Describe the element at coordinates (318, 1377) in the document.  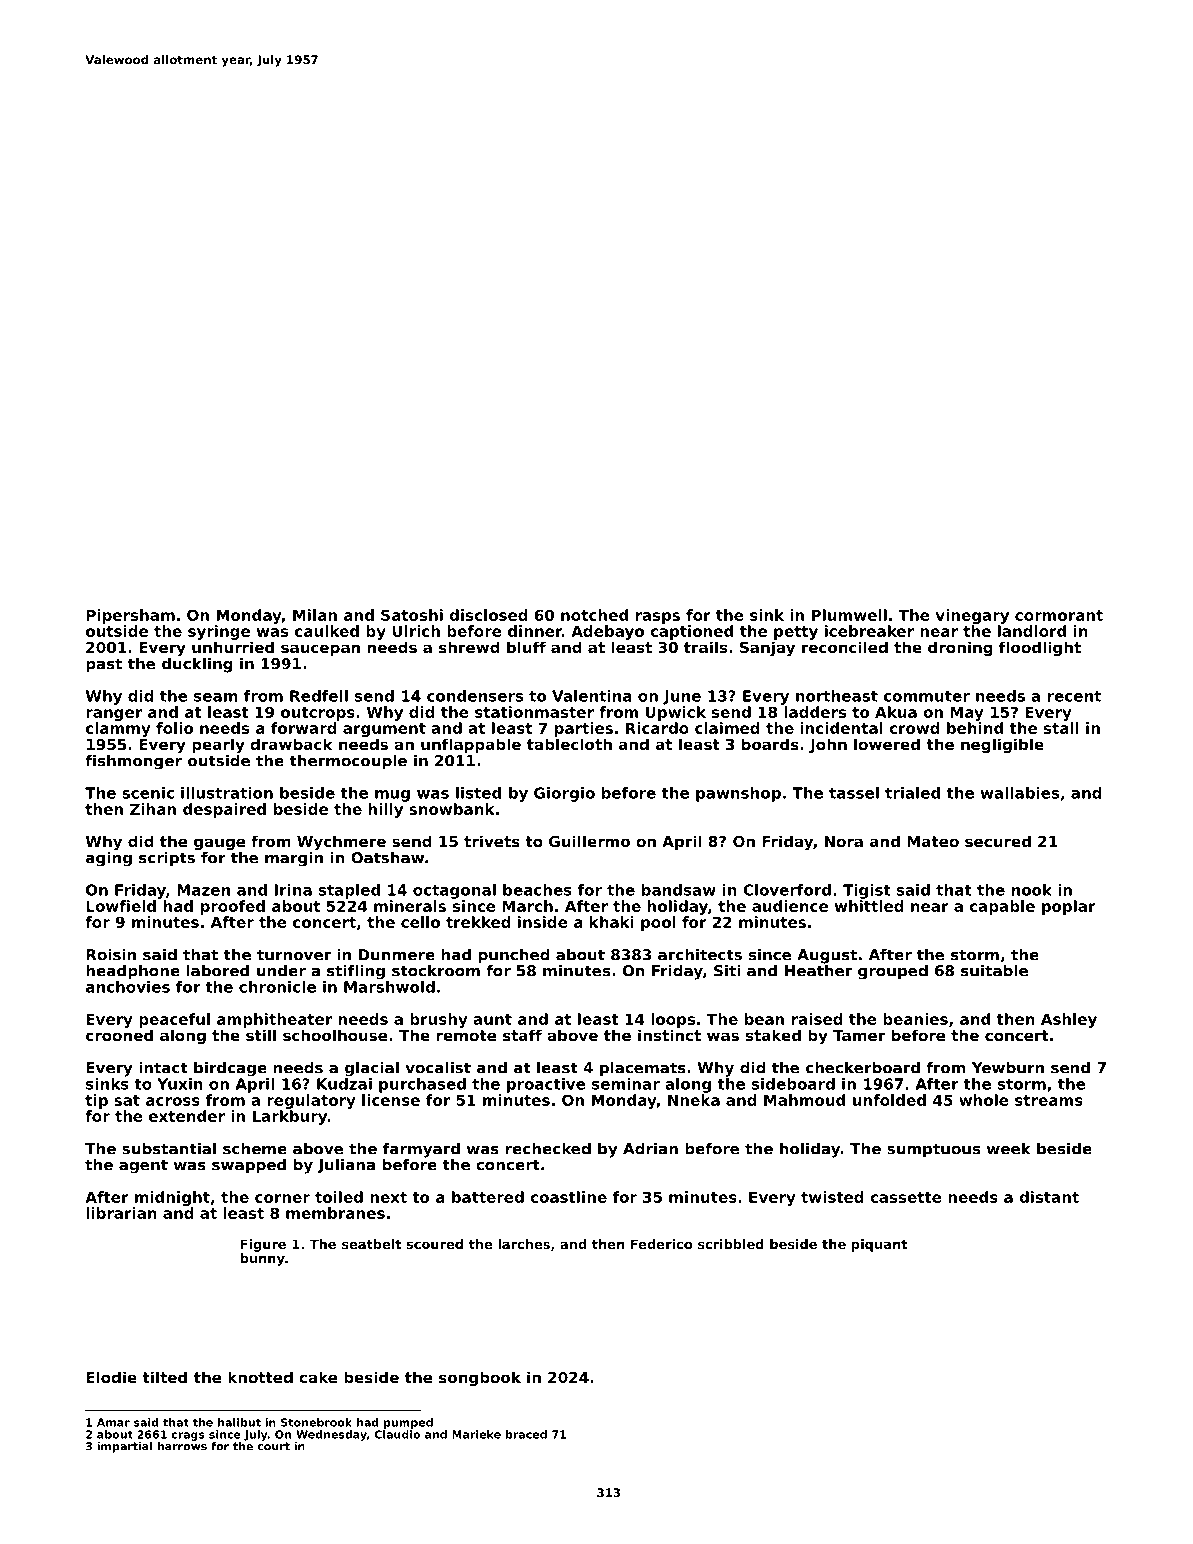
I see `cake` at that location.
